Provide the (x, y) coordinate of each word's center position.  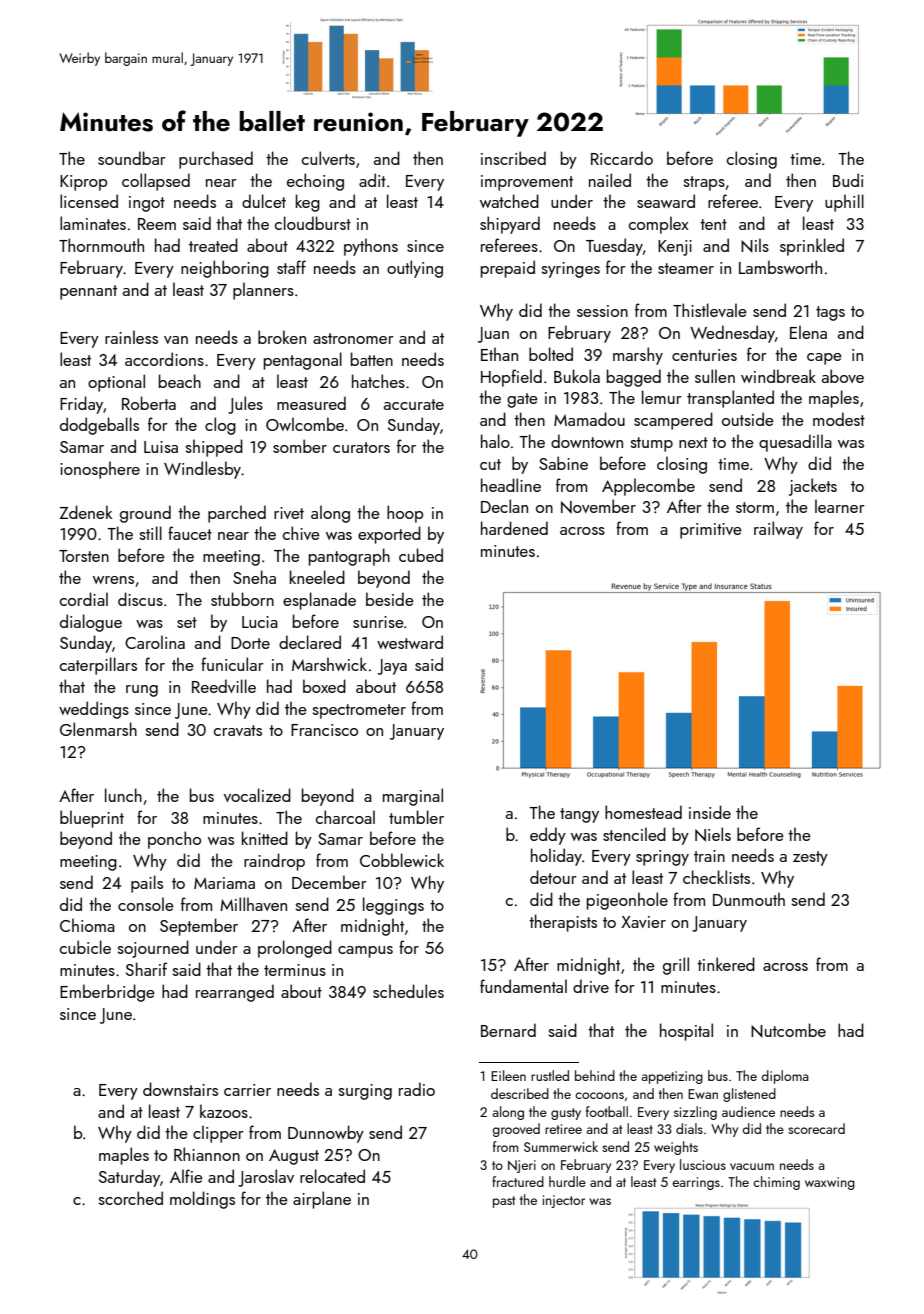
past (504, 1202)
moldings (202, 1200)
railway (778, 530)
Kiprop (83, 183)
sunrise (378, 622)
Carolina (155, 642)
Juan (493, 335)
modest (839, 419)
